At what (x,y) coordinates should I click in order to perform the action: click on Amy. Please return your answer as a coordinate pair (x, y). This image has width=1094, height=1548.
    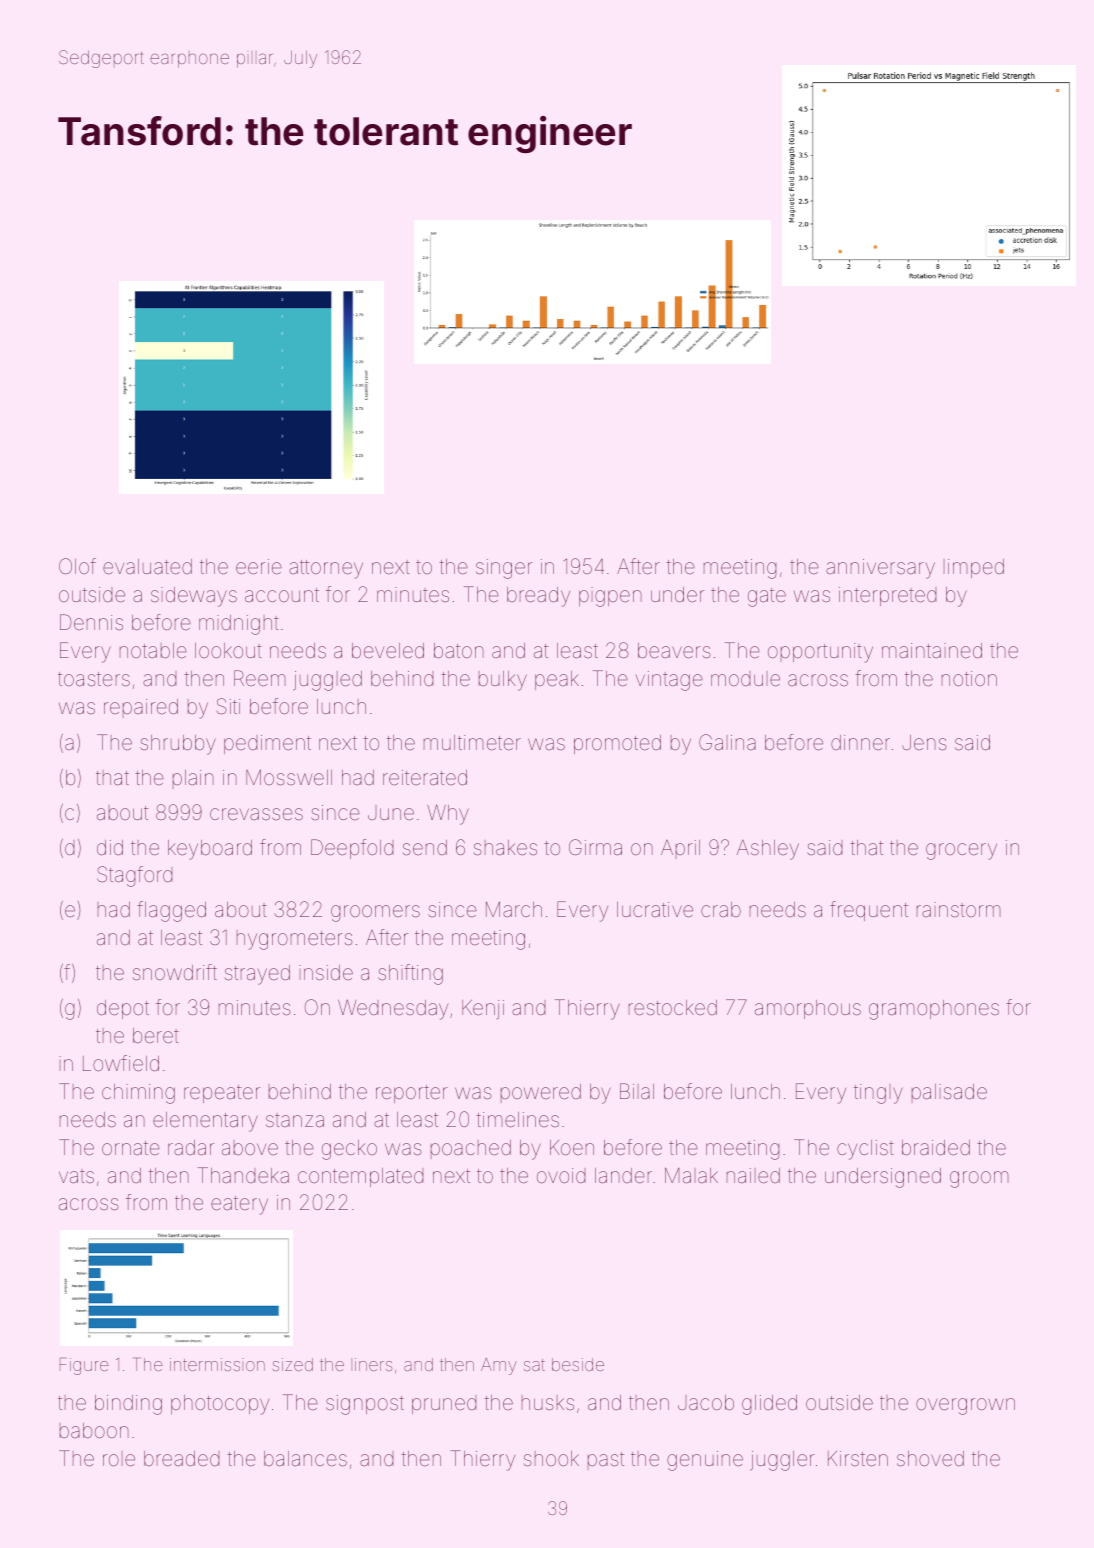
    Looking at the image, I should click on (499, 1366).
